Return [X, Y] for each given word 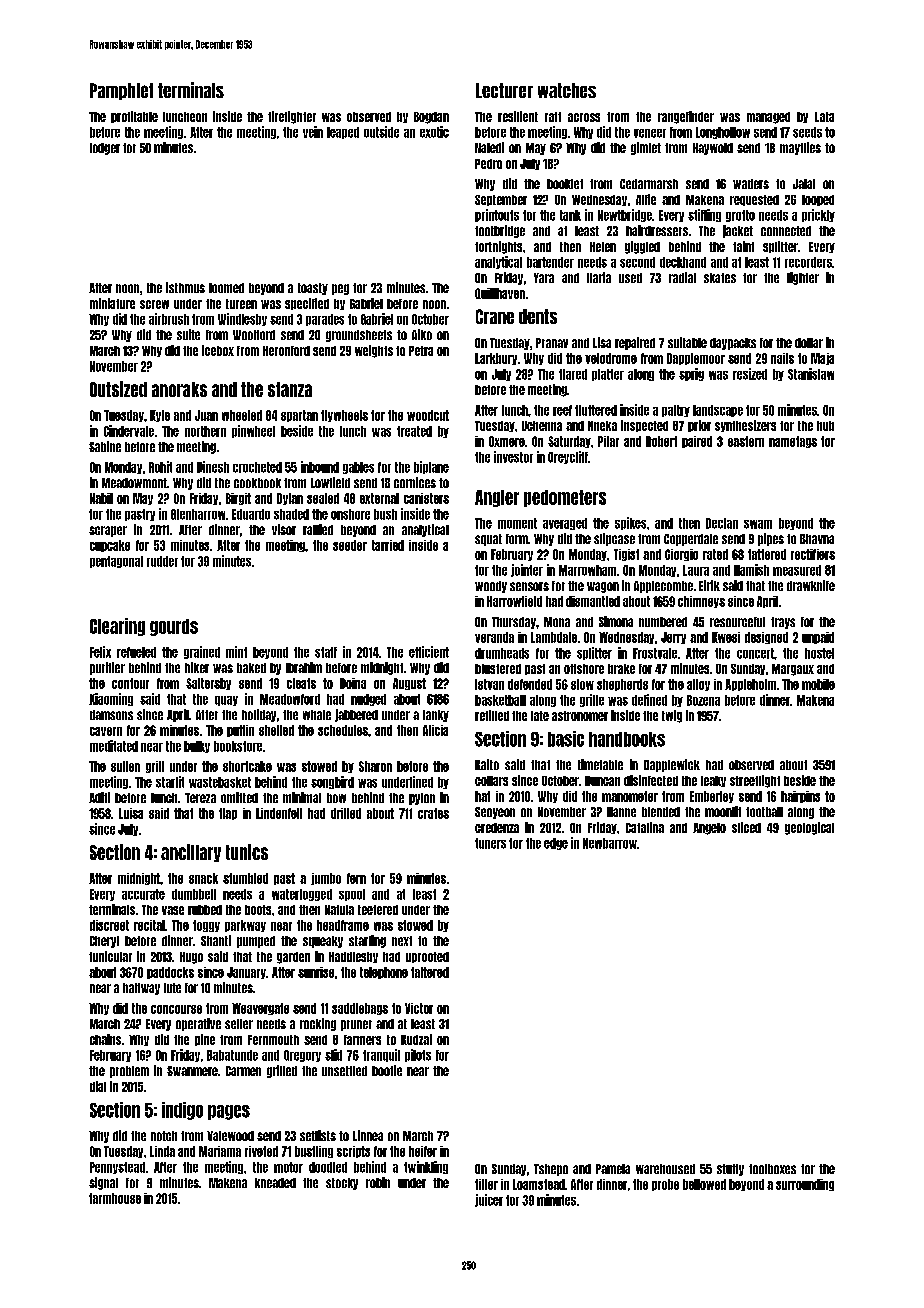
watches [567, 90]
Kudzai [416, 1039]
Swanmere [192, 1071]
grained [202, 652]
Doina [353, 683]
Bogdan [431, 118]
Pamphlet [121, 91]
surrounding [805, 1185]
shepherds [622, 685]
